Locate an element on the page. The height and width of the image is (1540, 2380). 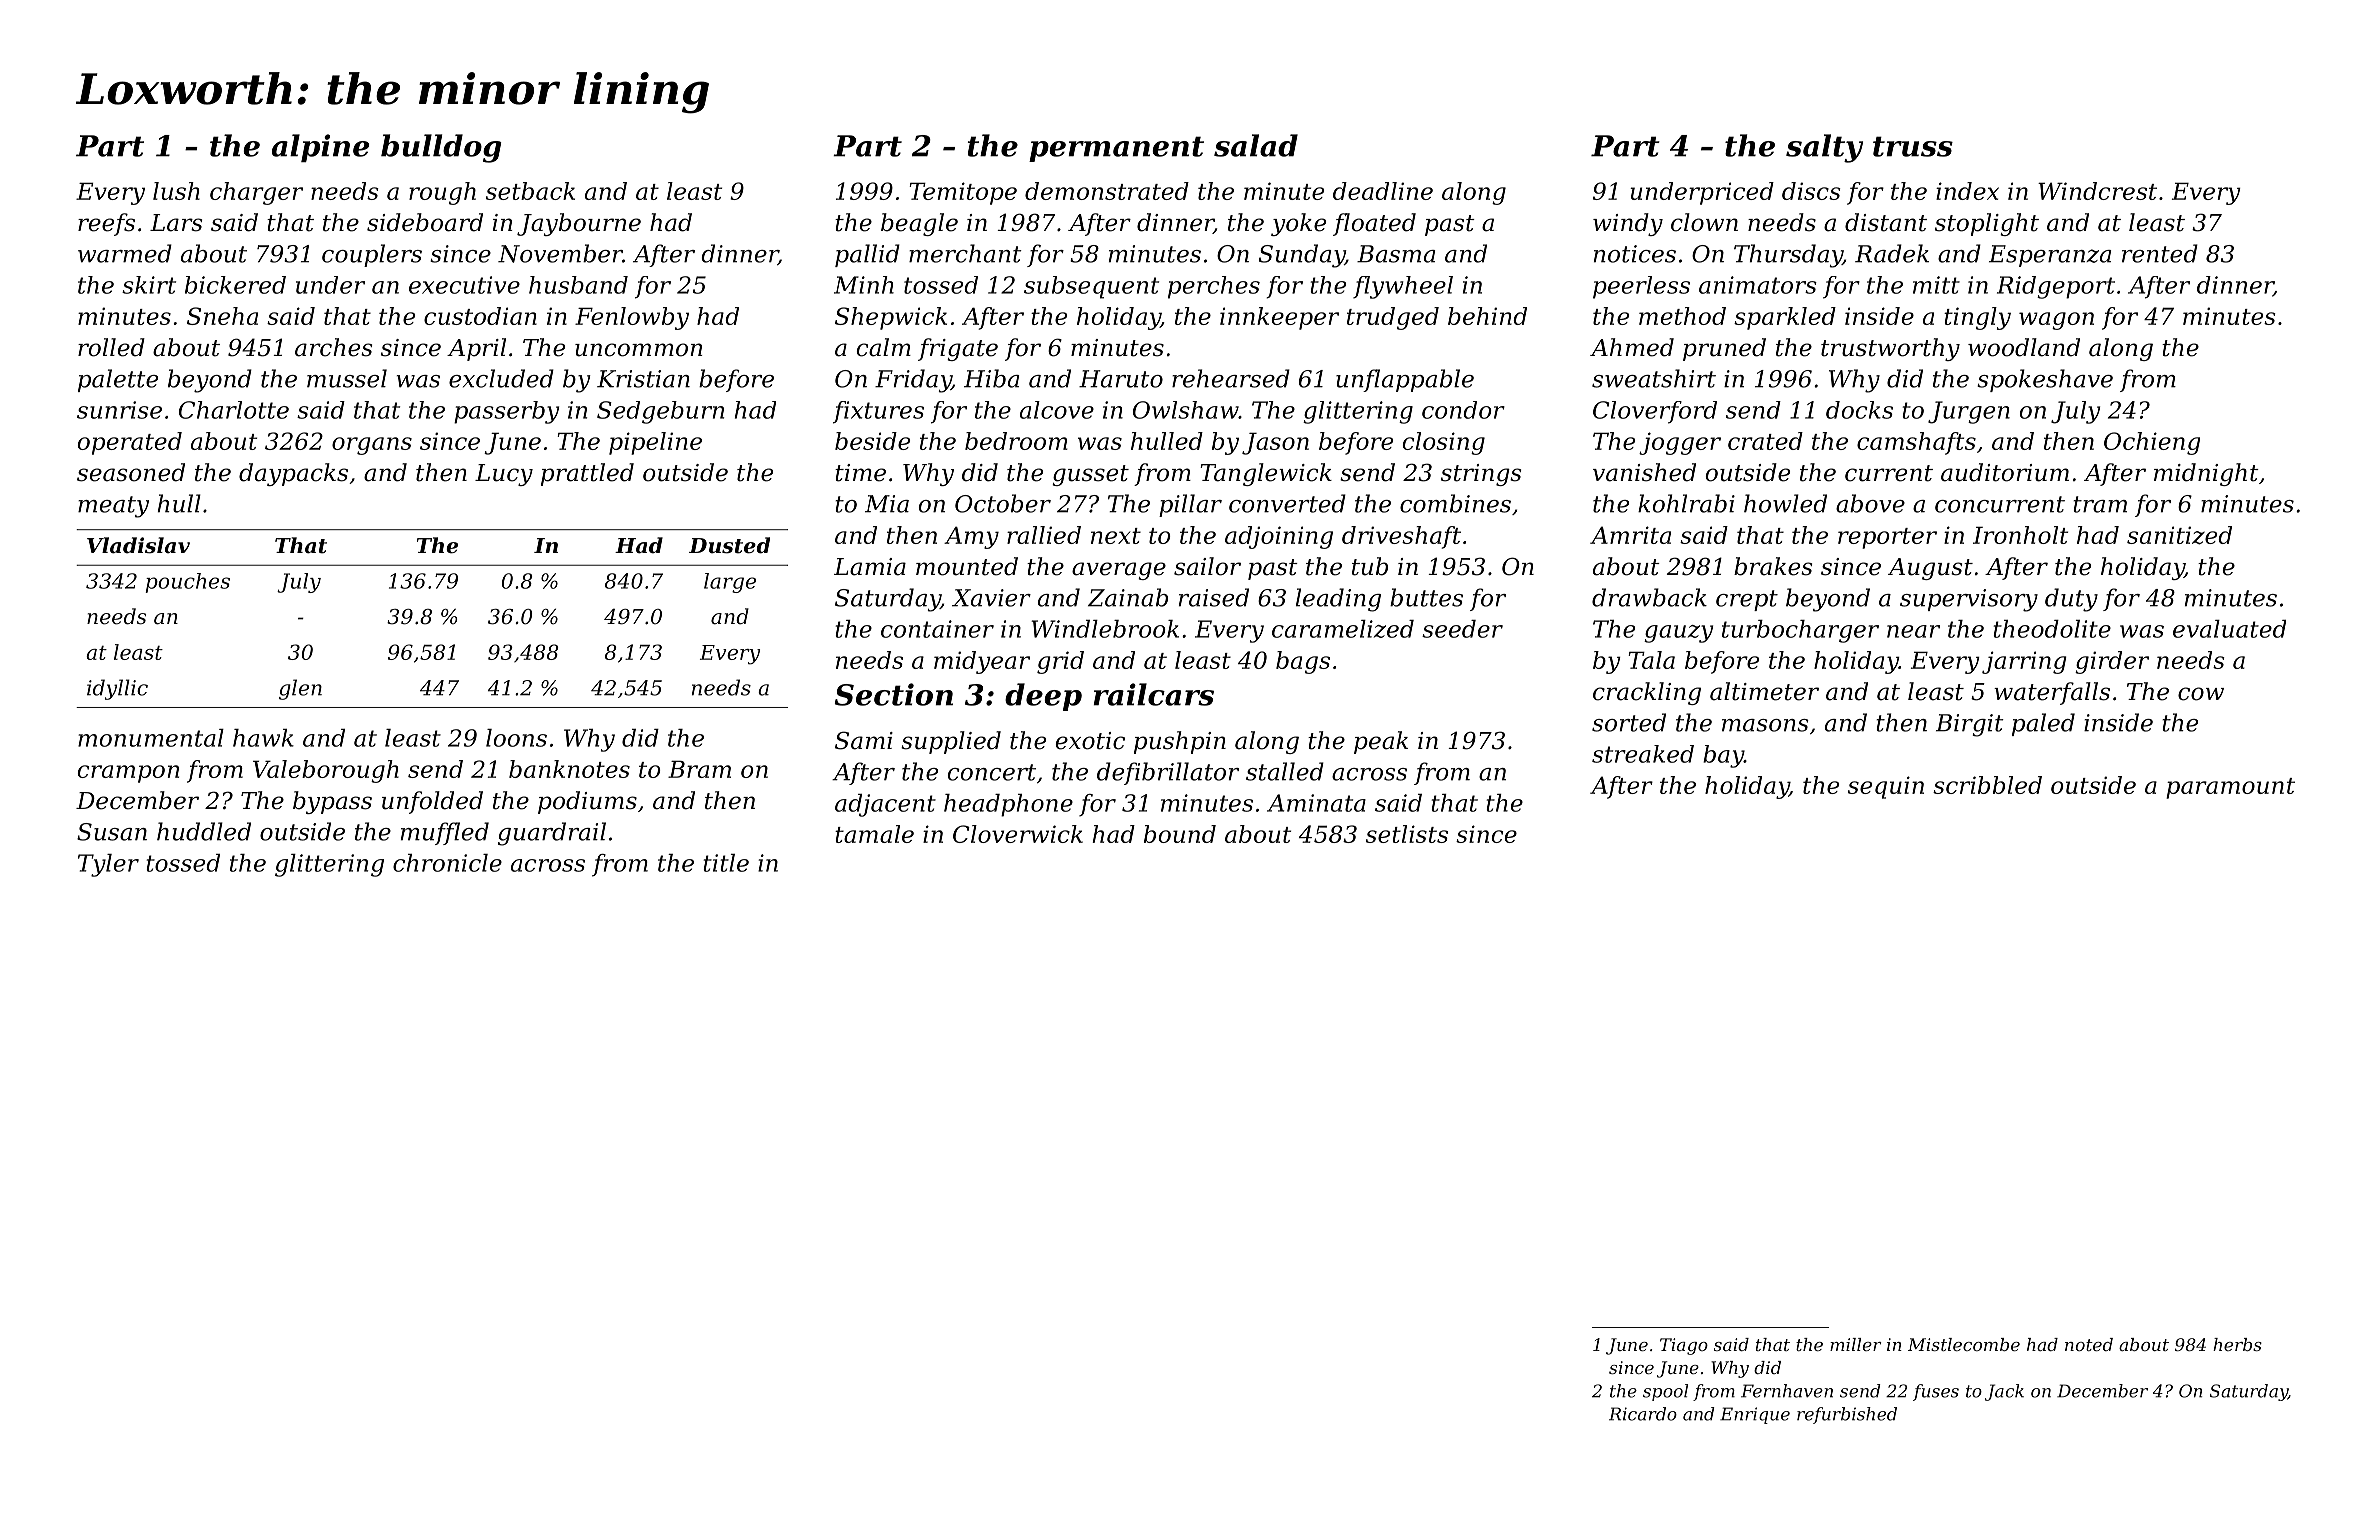
lush is located at coordinates (176, 191).
